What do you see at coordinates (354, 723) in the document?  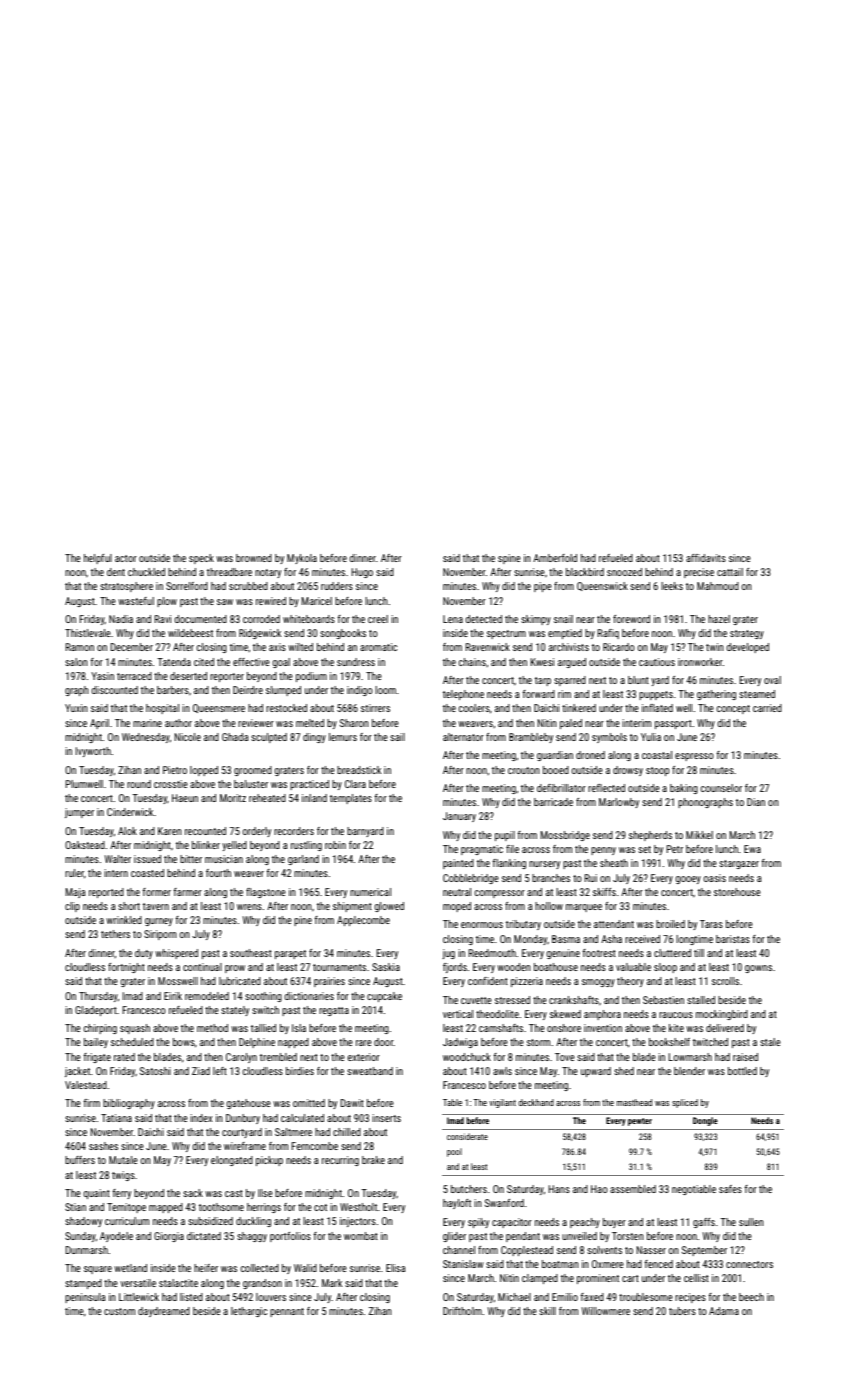 I see `Sharon` at bounding box center [354, 723].
